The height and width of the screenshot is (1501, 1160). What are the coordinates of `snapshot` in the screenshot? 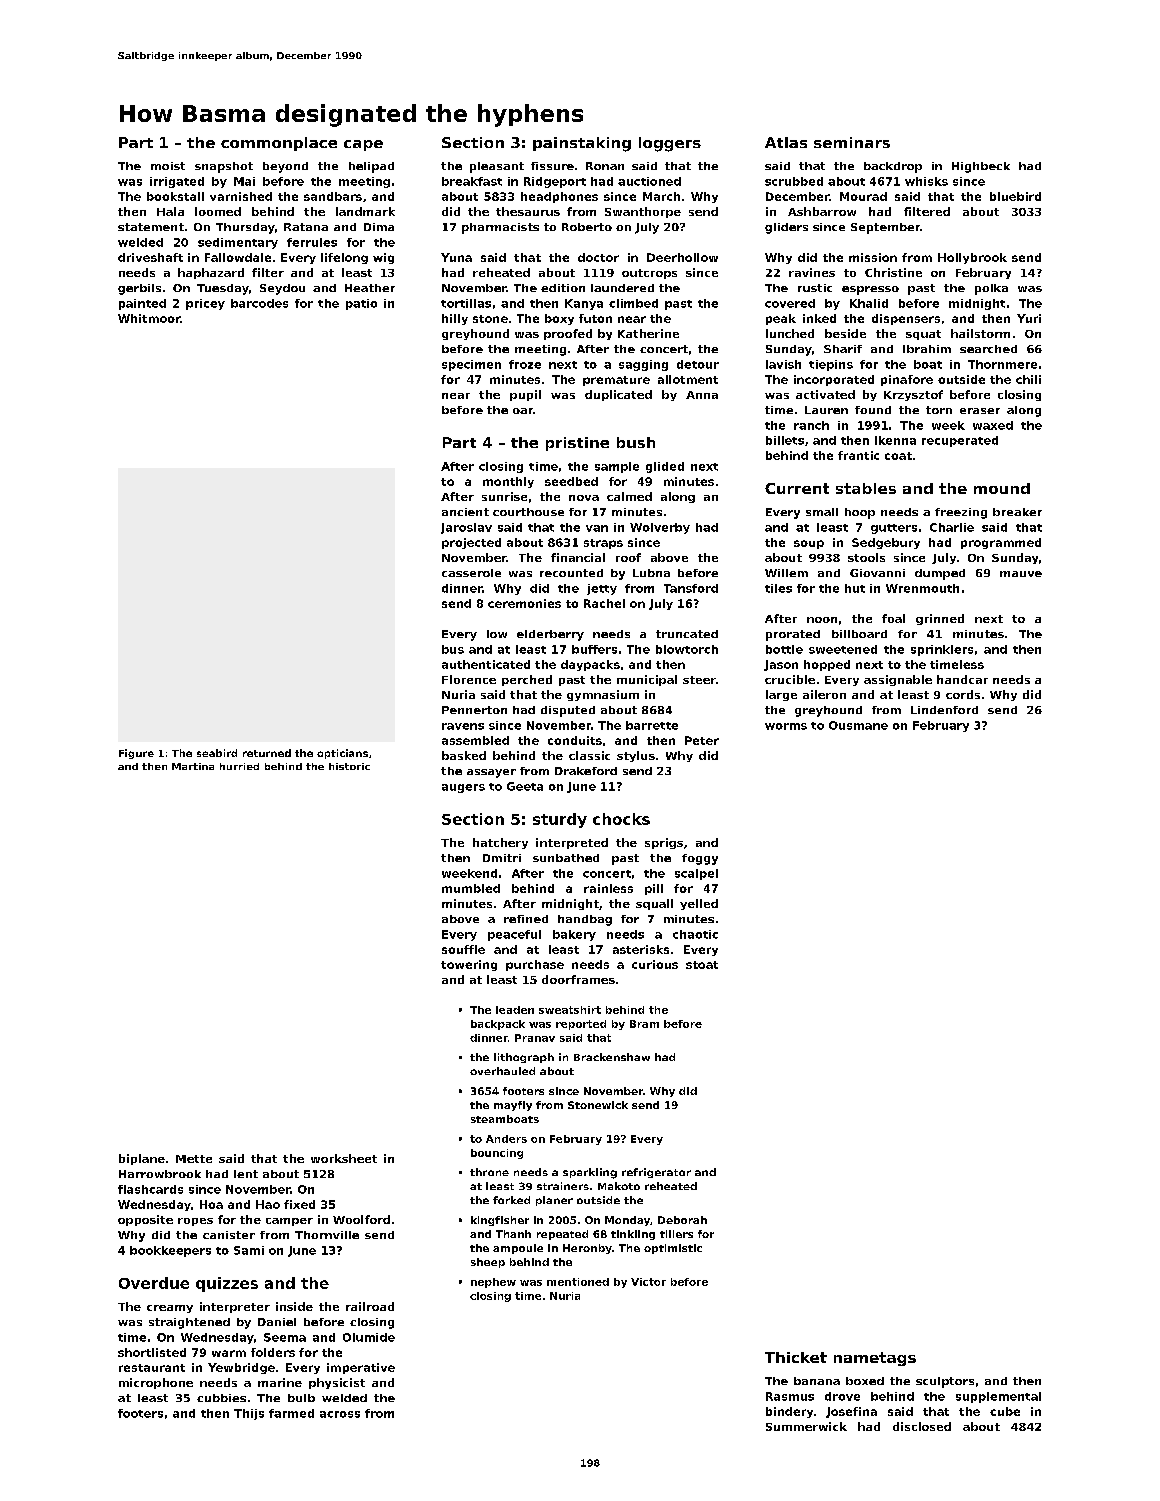 It's located at (224, 167).
